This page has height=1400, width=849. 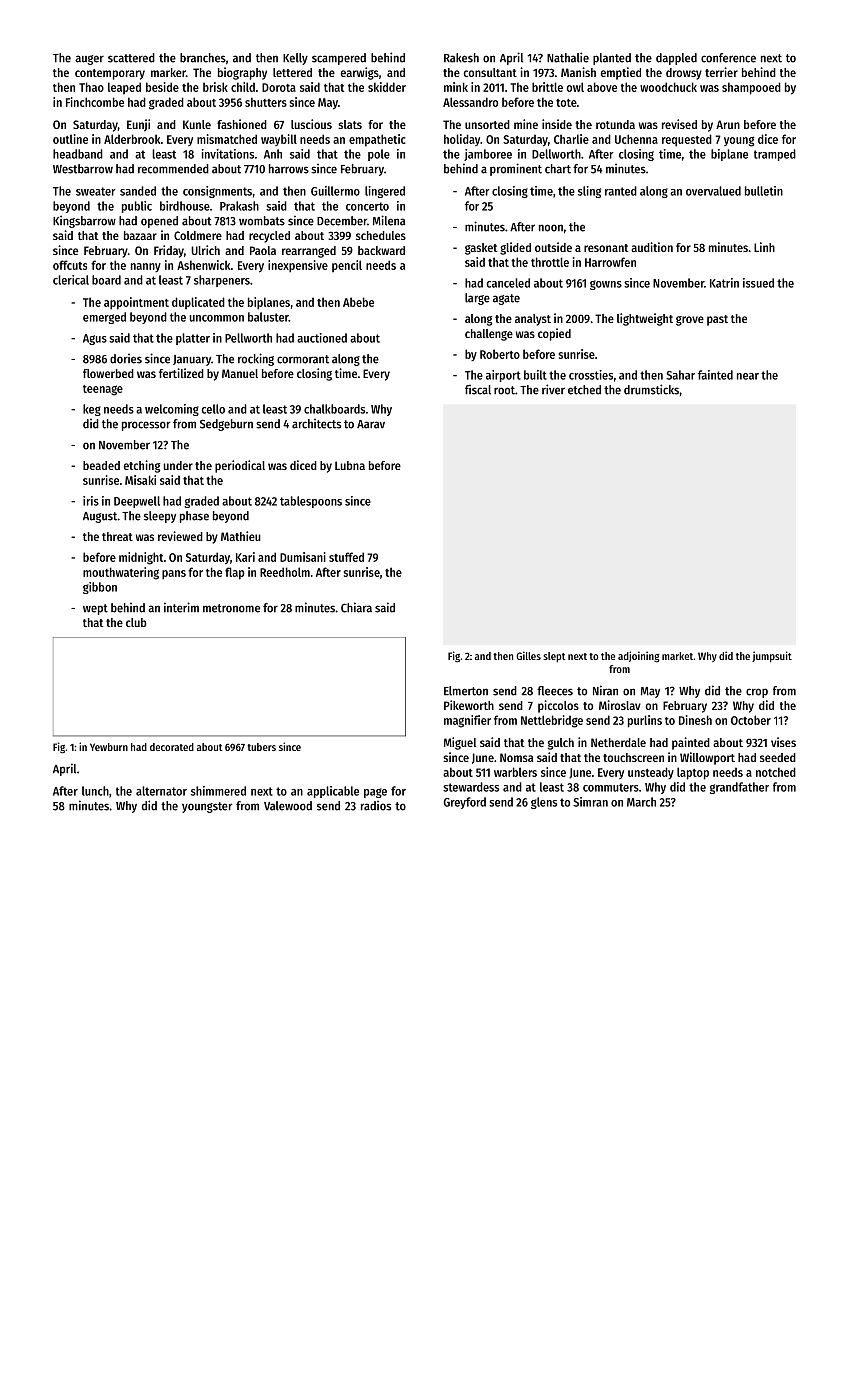 I want to click on Simran, so click(x=590, y=802).
